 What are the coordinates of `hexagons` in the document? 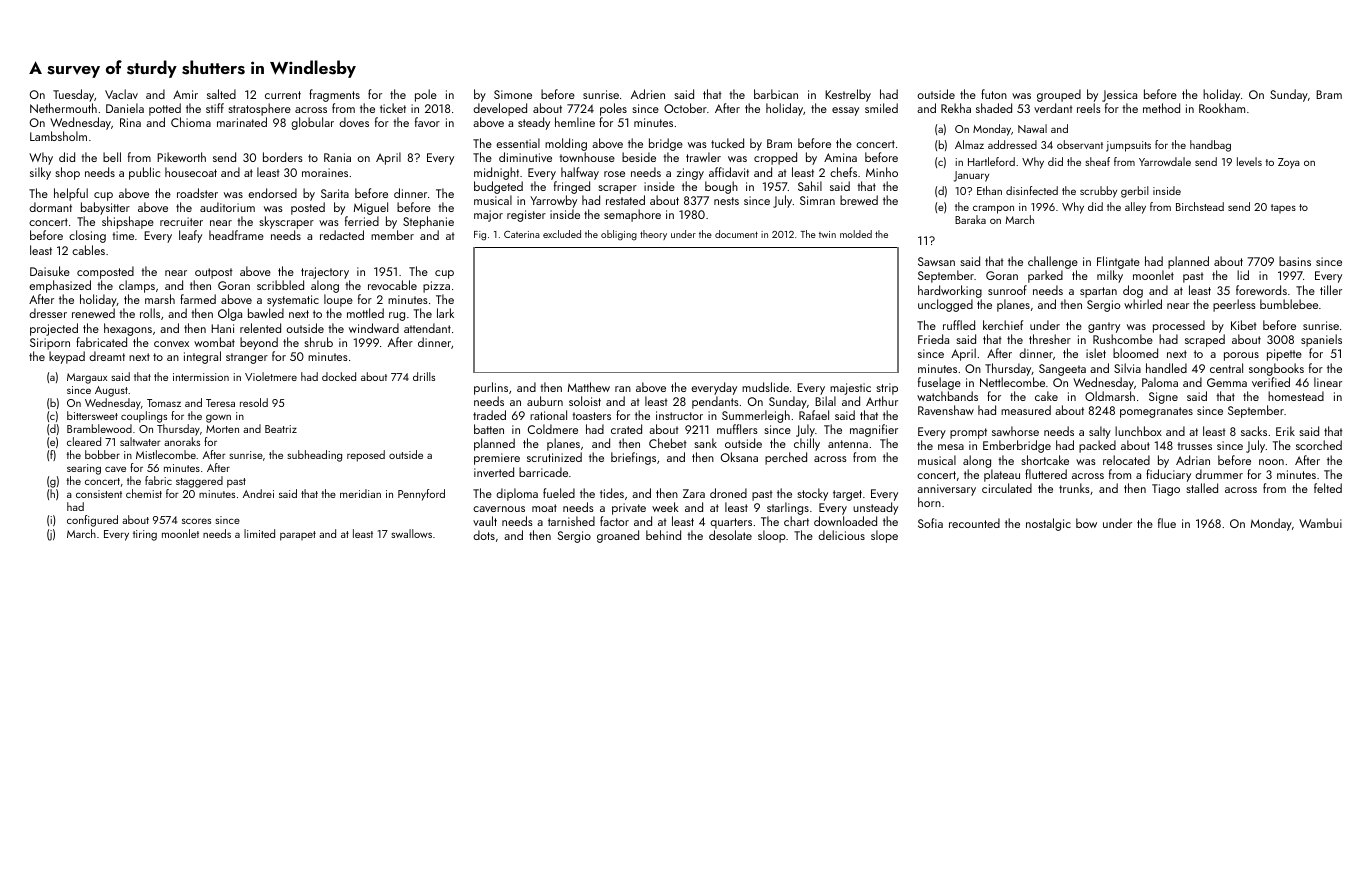 It's located at (128, 329).
